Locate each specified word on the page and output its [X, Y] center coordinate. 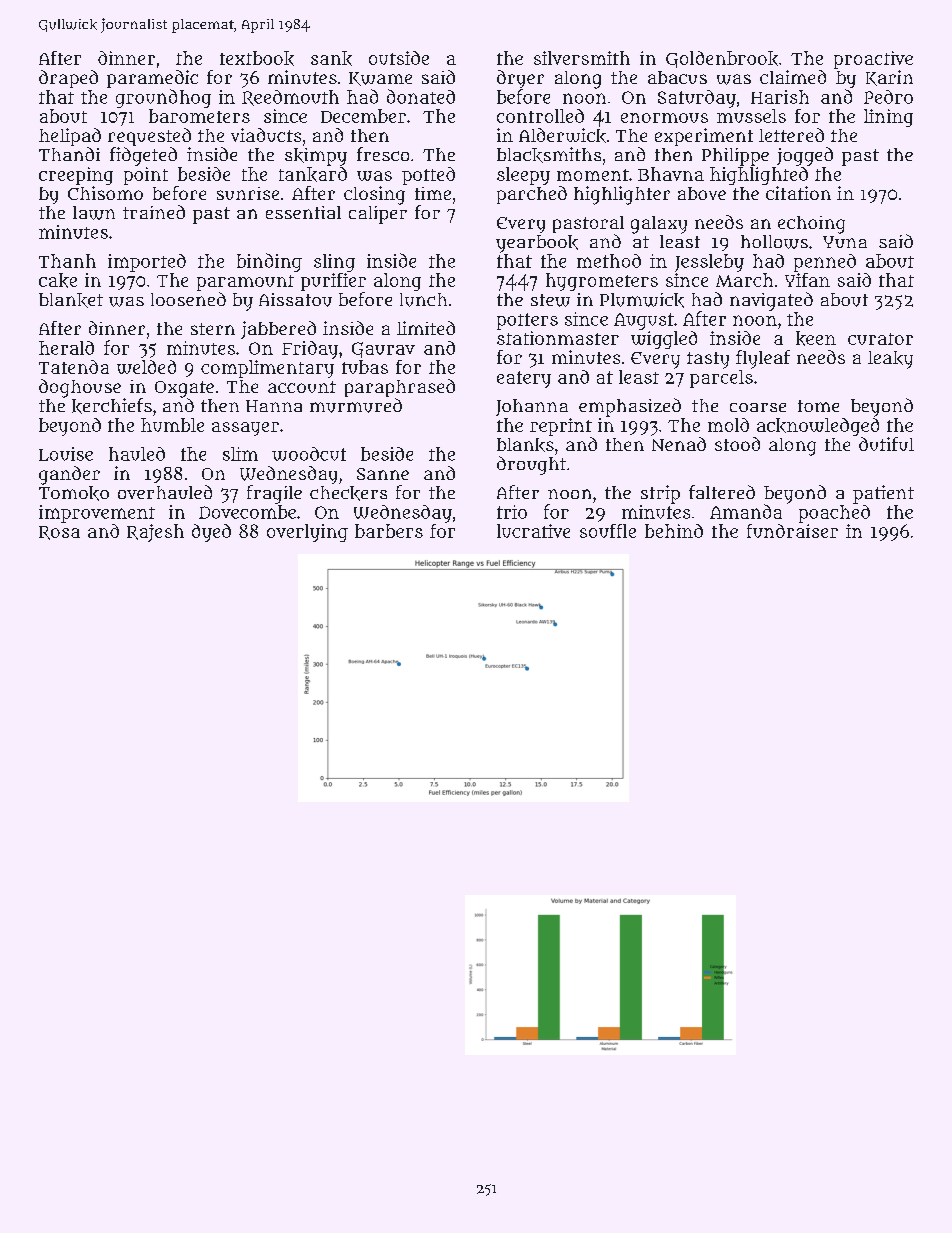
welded [146, 367]
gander [69, 475]
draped [68, 79]
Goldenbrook [722, 59]
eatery [524, 379]
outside [399, 58]
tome [818, 406]
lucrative [533, 531]
